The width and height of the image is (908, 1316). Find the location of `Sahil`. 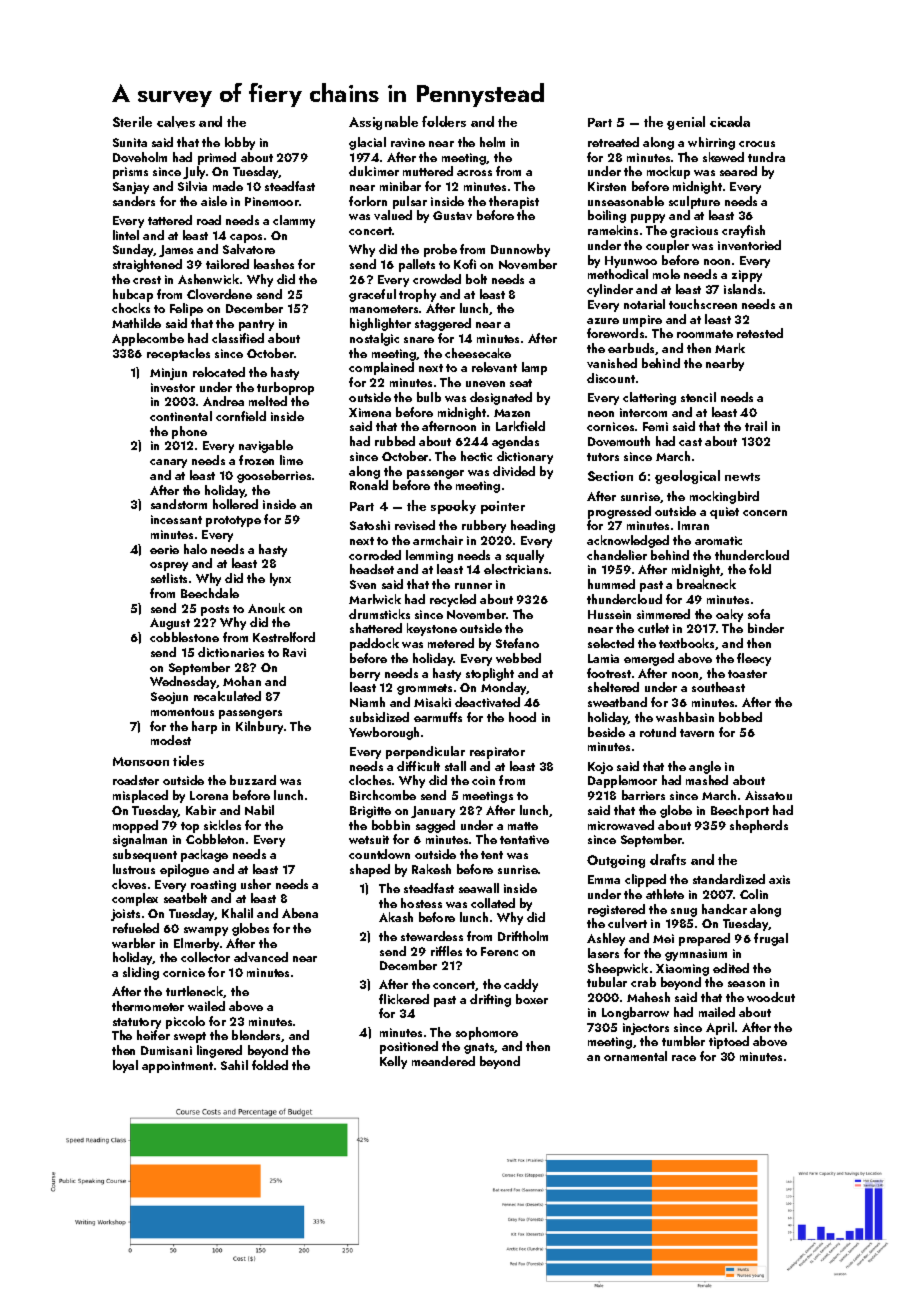

Sahil is located at coordinates (234, 1065).
